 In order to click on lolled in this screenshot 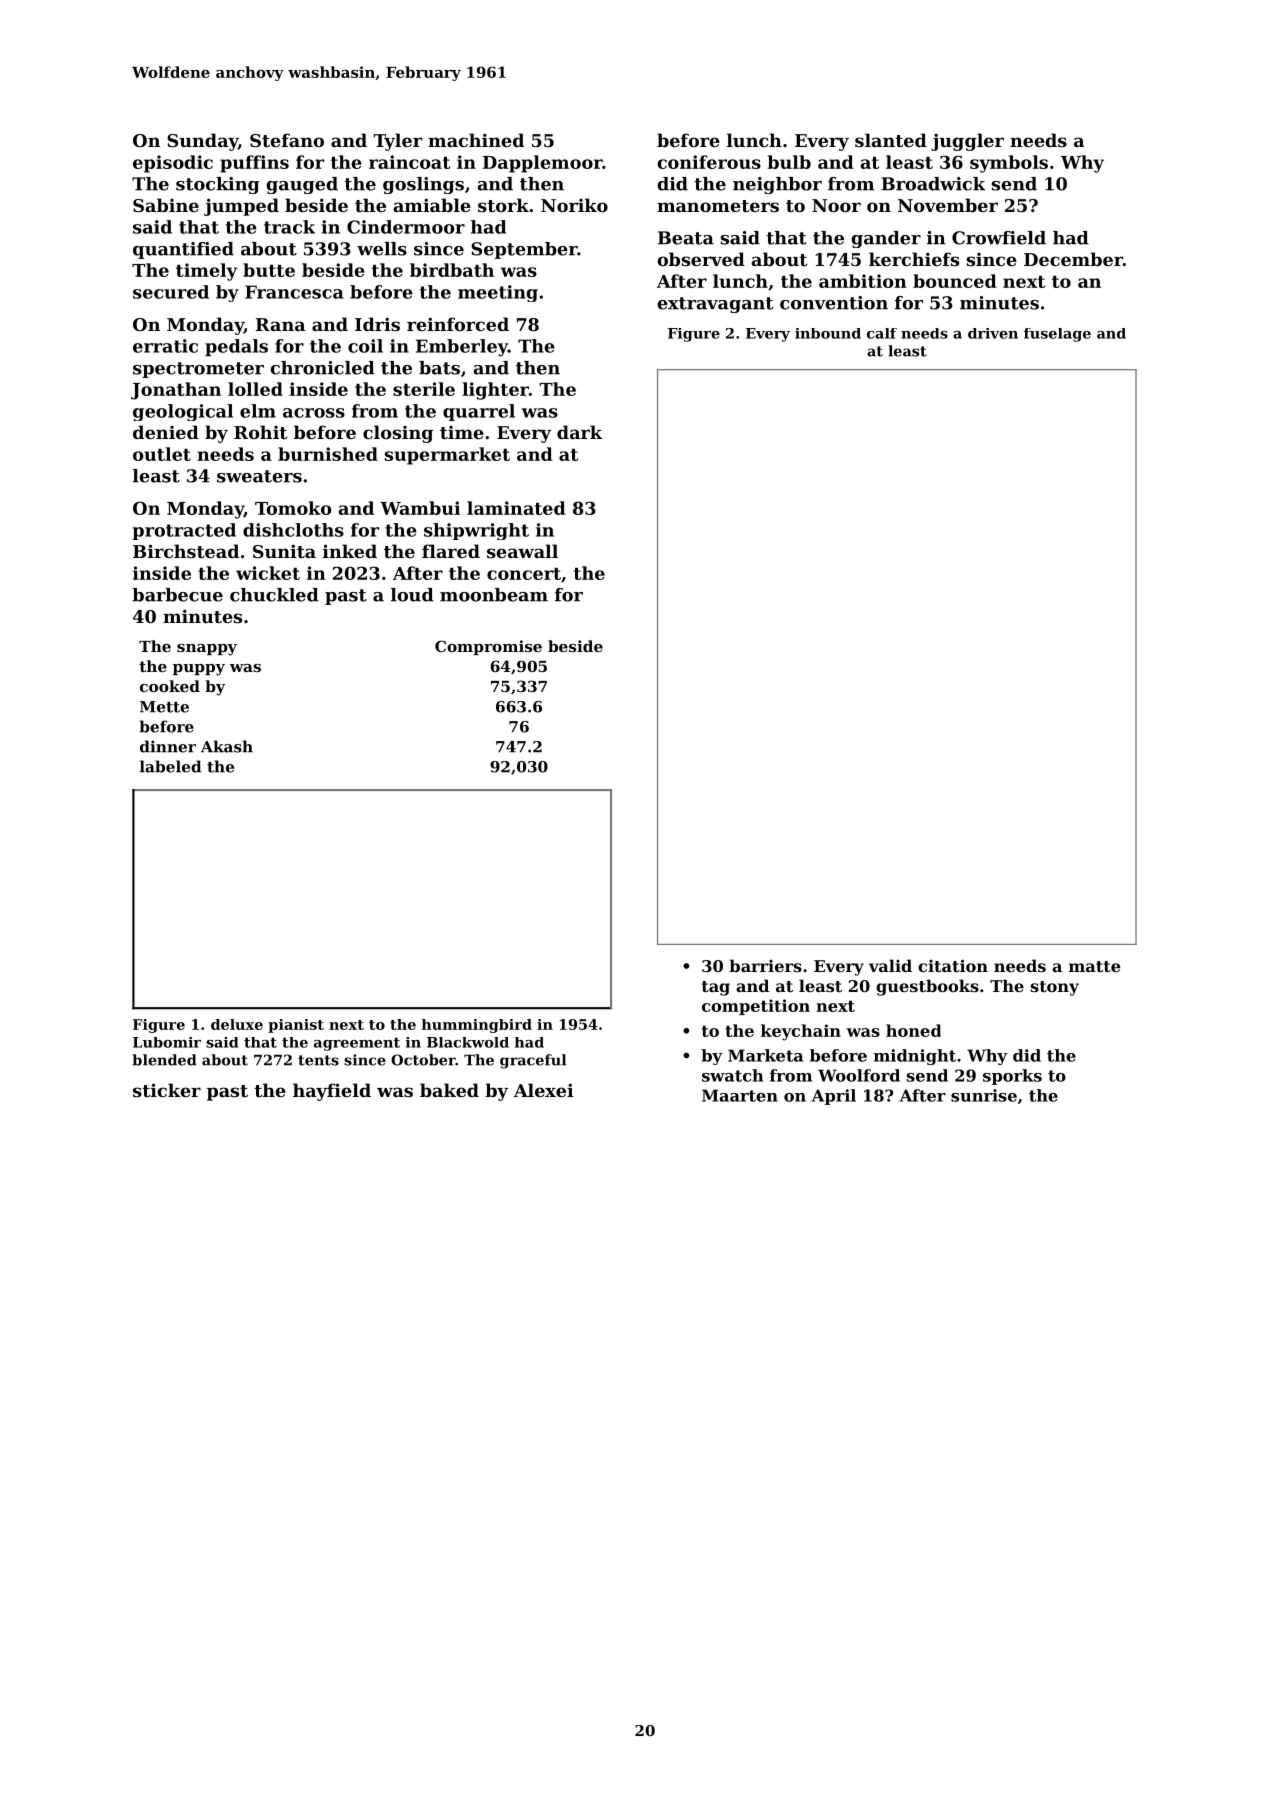, I will do `click(255, 389)`.
